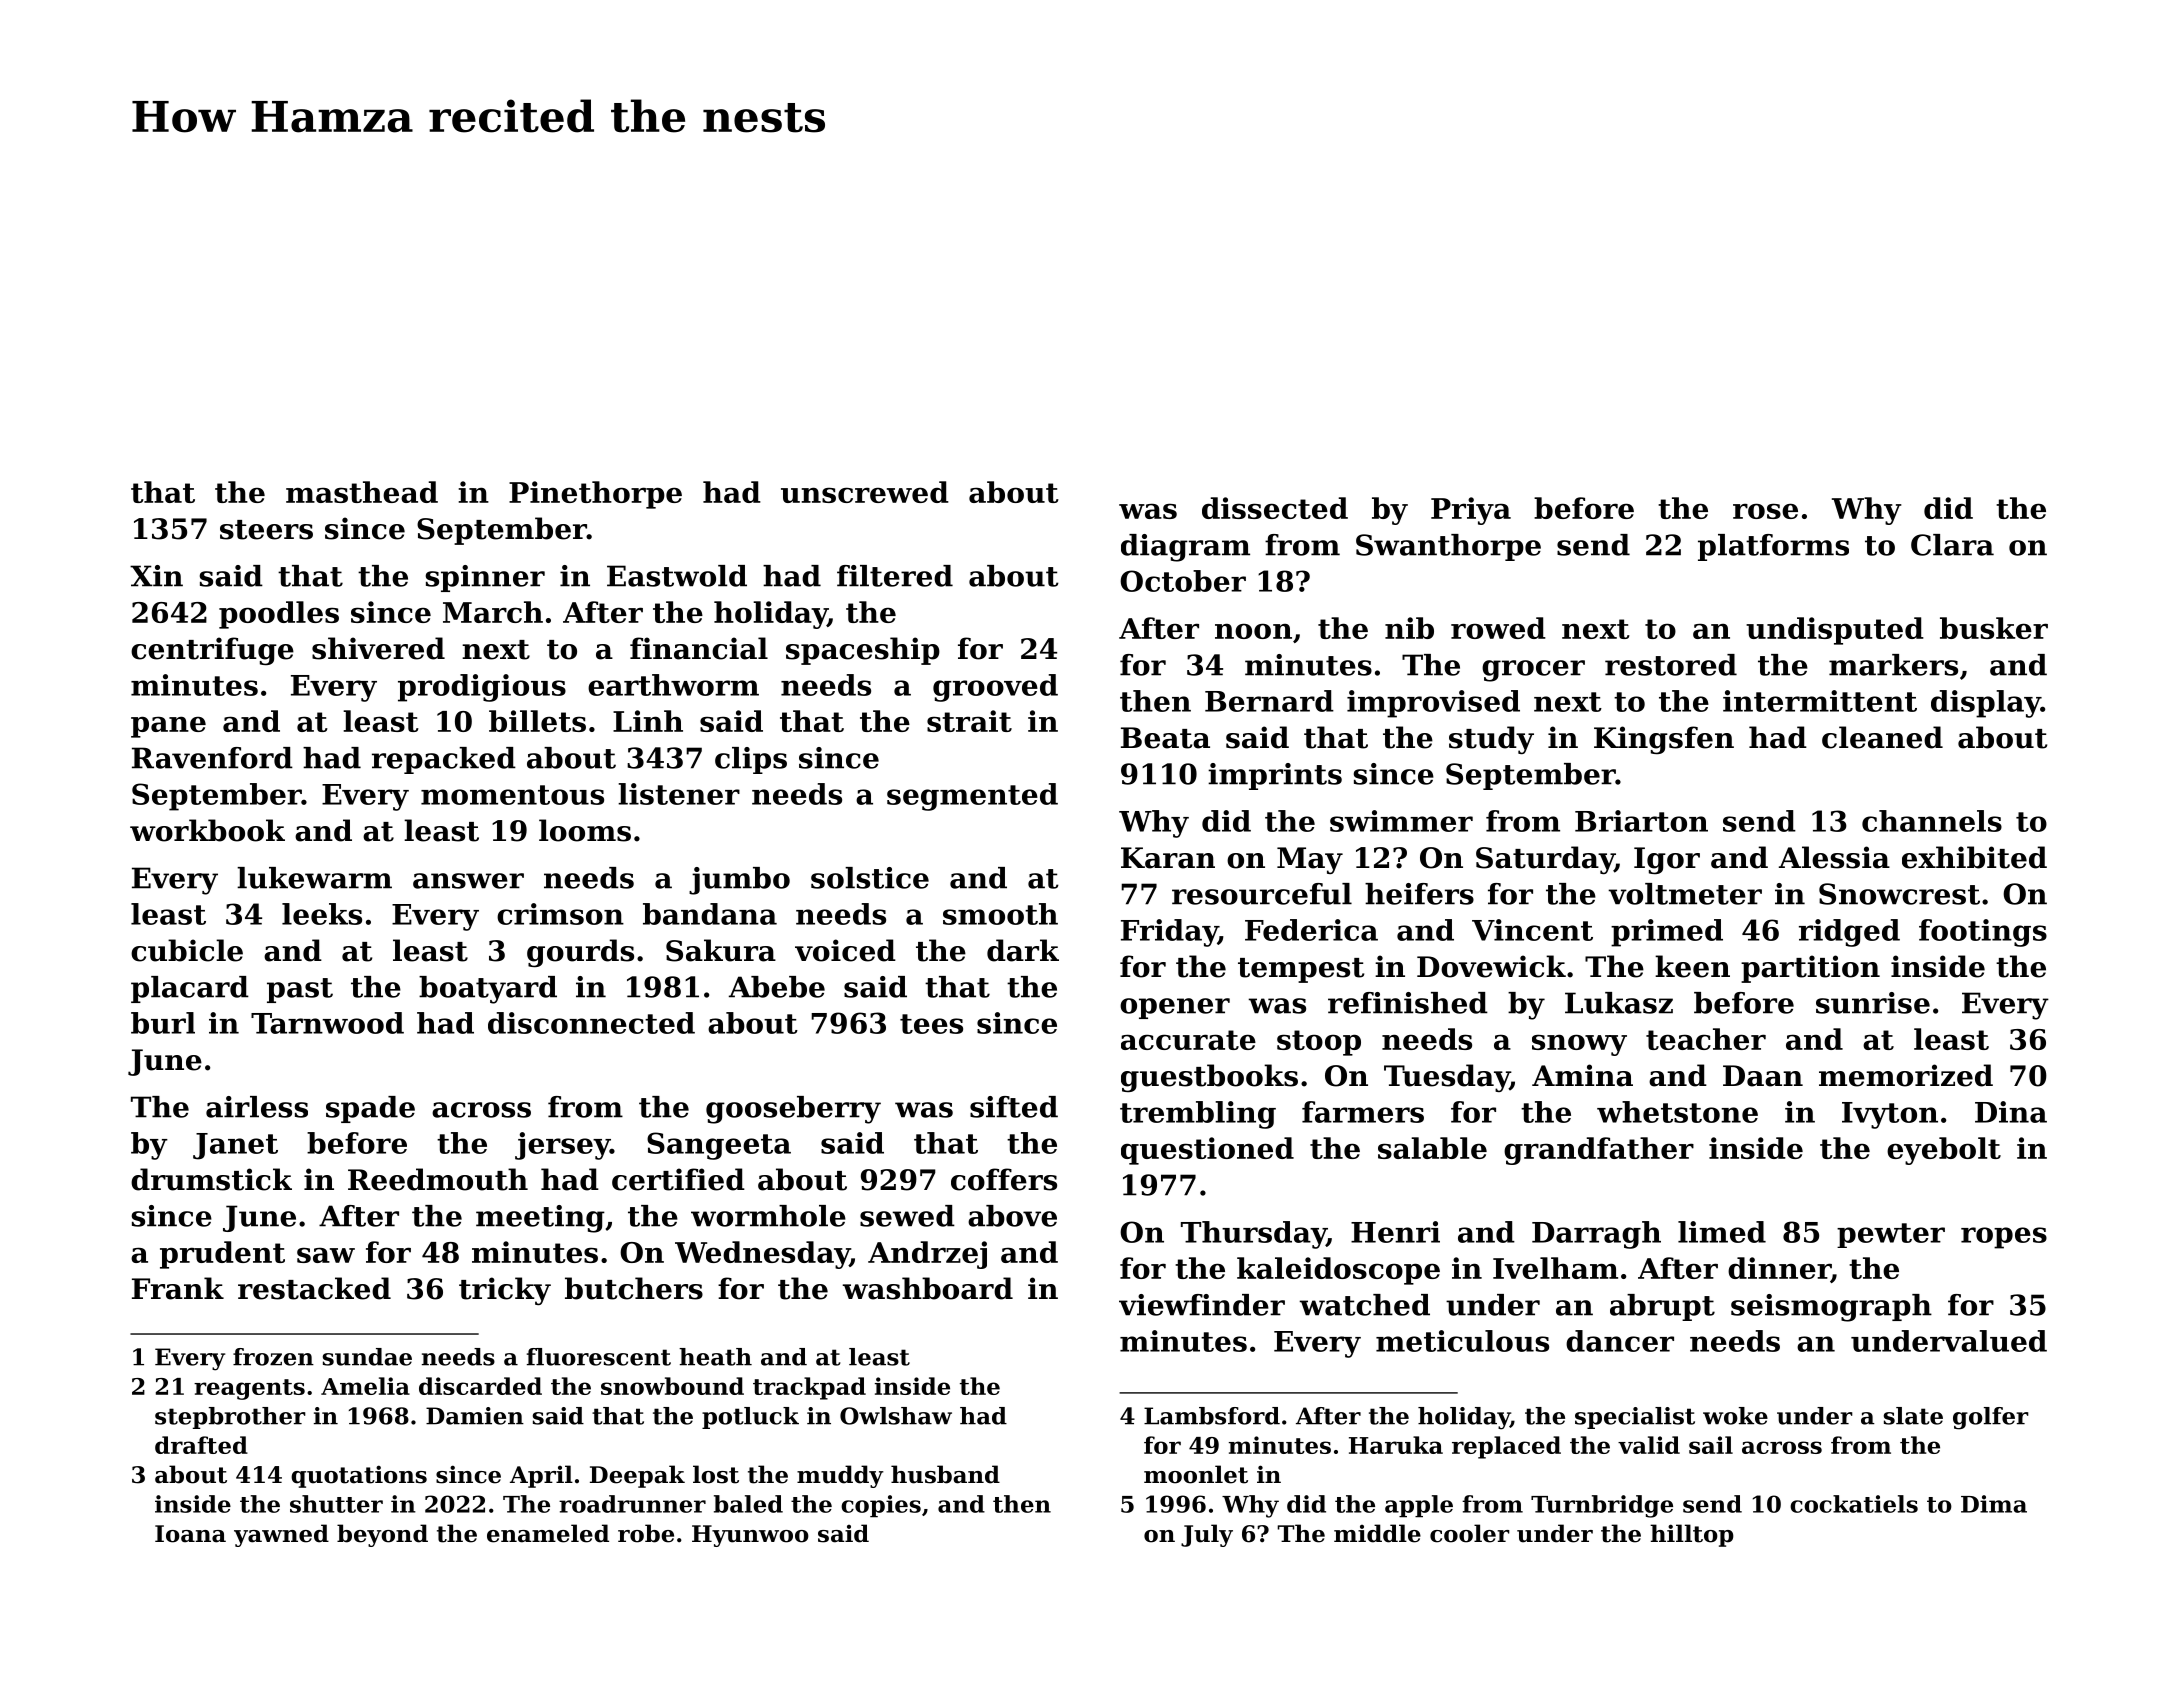 The image size is (2178, 1683). Describe the element at coordinates (1470, 1533) in the document. I see `cooler` at that location.
